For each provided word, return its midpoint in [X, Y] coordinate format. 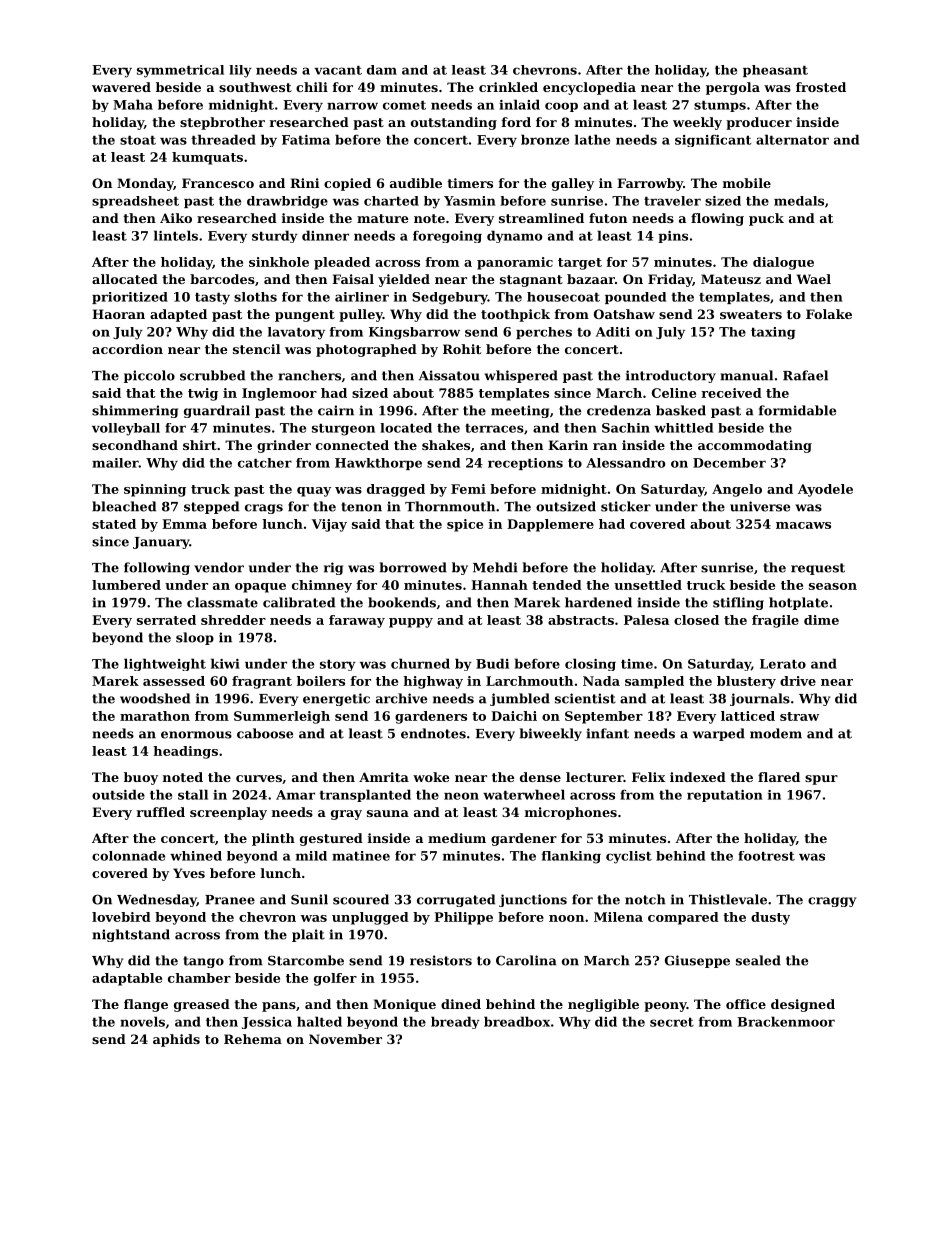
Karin [568, 445]
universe [760, 506]
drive [798, 681]
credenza [619, 410]
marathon [155, 716]
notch [645, 899]
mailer [115, 463]
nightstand [131, 935]
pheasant [775, 71]
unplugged [370, 918]
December [729, 463]
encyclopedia [589, 88]
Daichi [514, 716]
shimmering [135, 411]
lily [240, 71]
